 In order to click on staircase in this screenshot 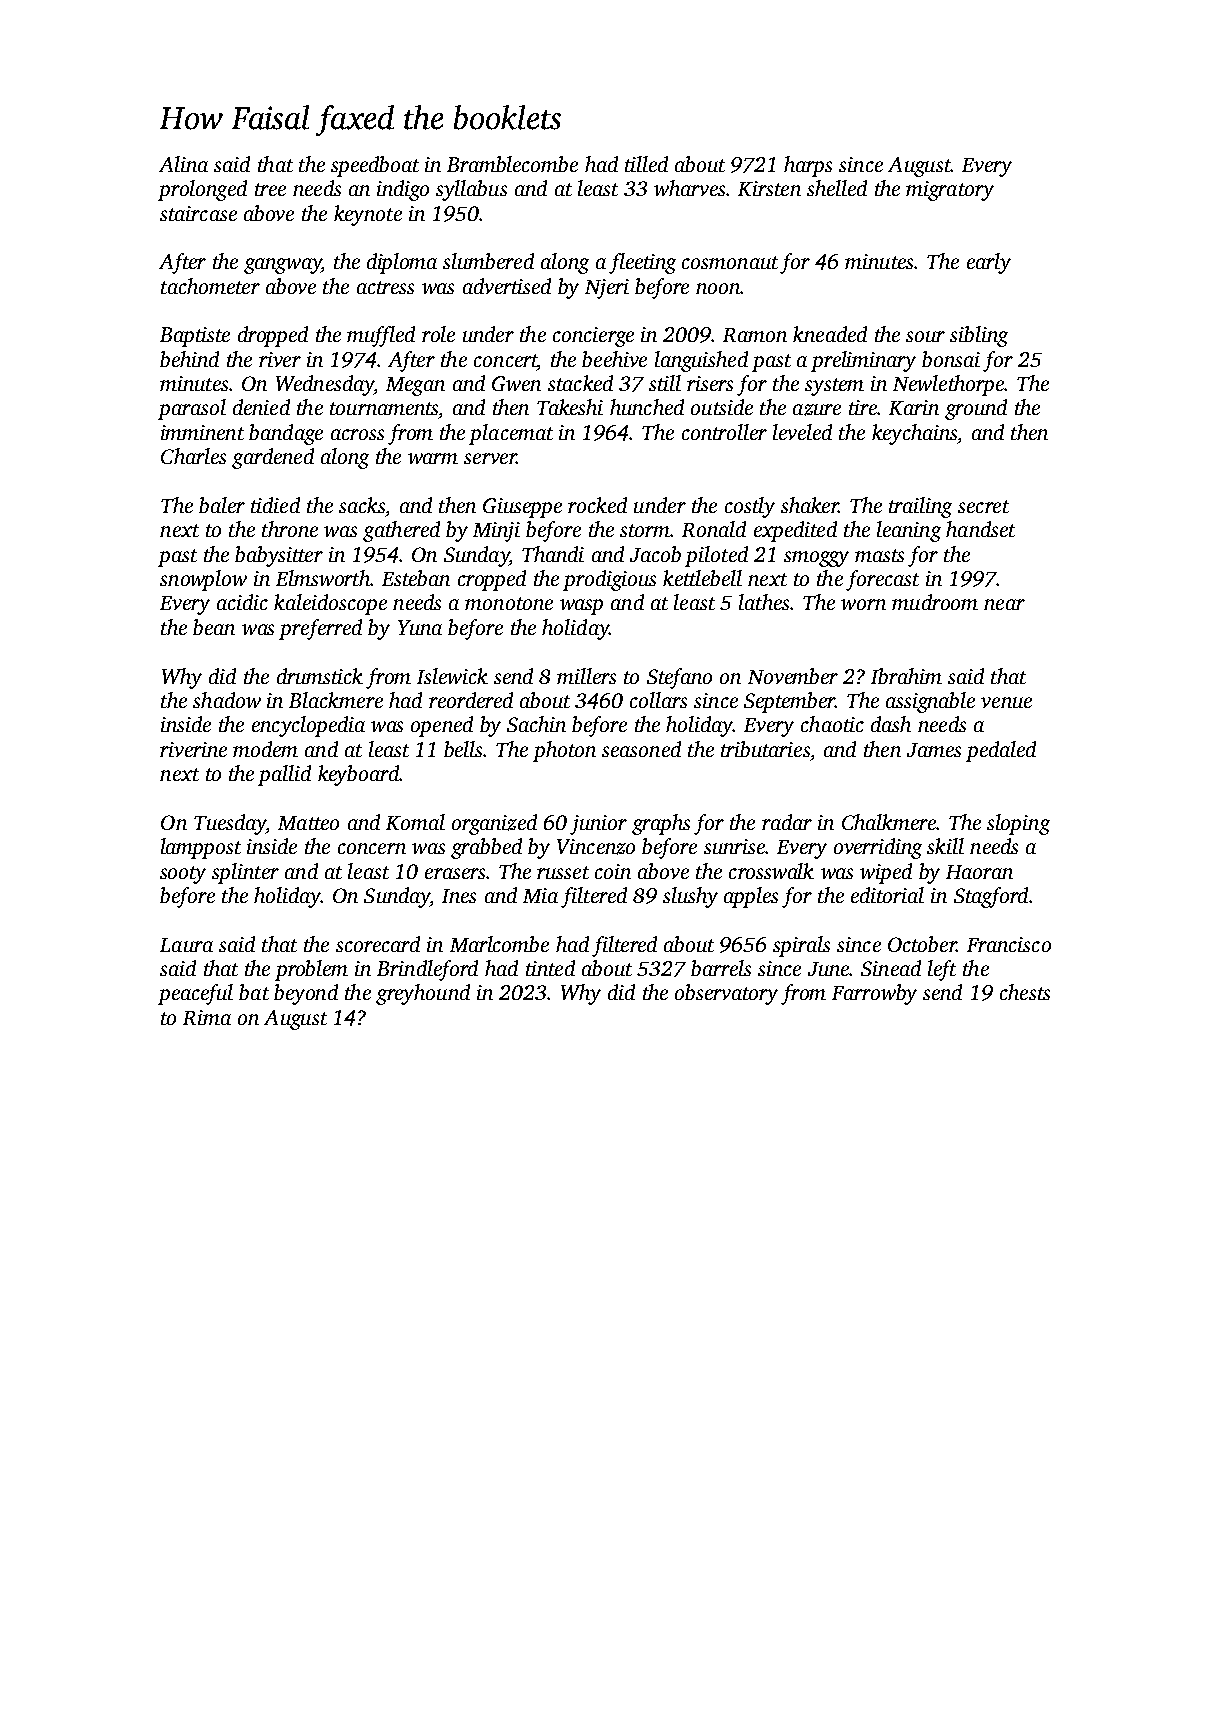, I will do `click(198, 213)`.
